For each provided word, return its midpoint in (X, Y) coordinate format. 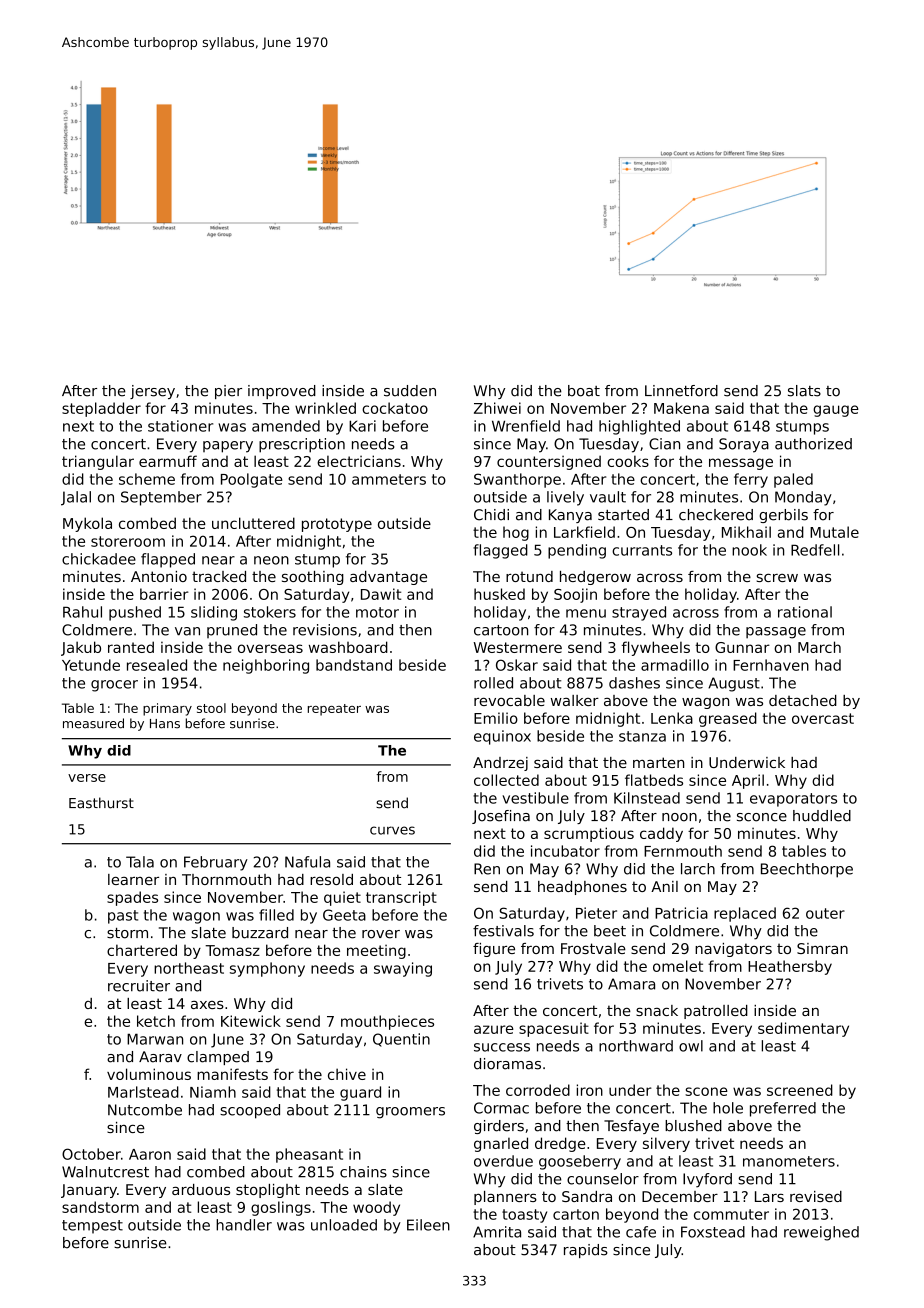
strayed (639, 613)
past (123, 917)
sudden (410, 391)
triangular (98, 462)
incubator (565, 851)
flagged (500, 551)
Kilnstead (647, 798)
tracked (219, 576)
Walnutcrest (105, 1172)
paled (793, 480)
